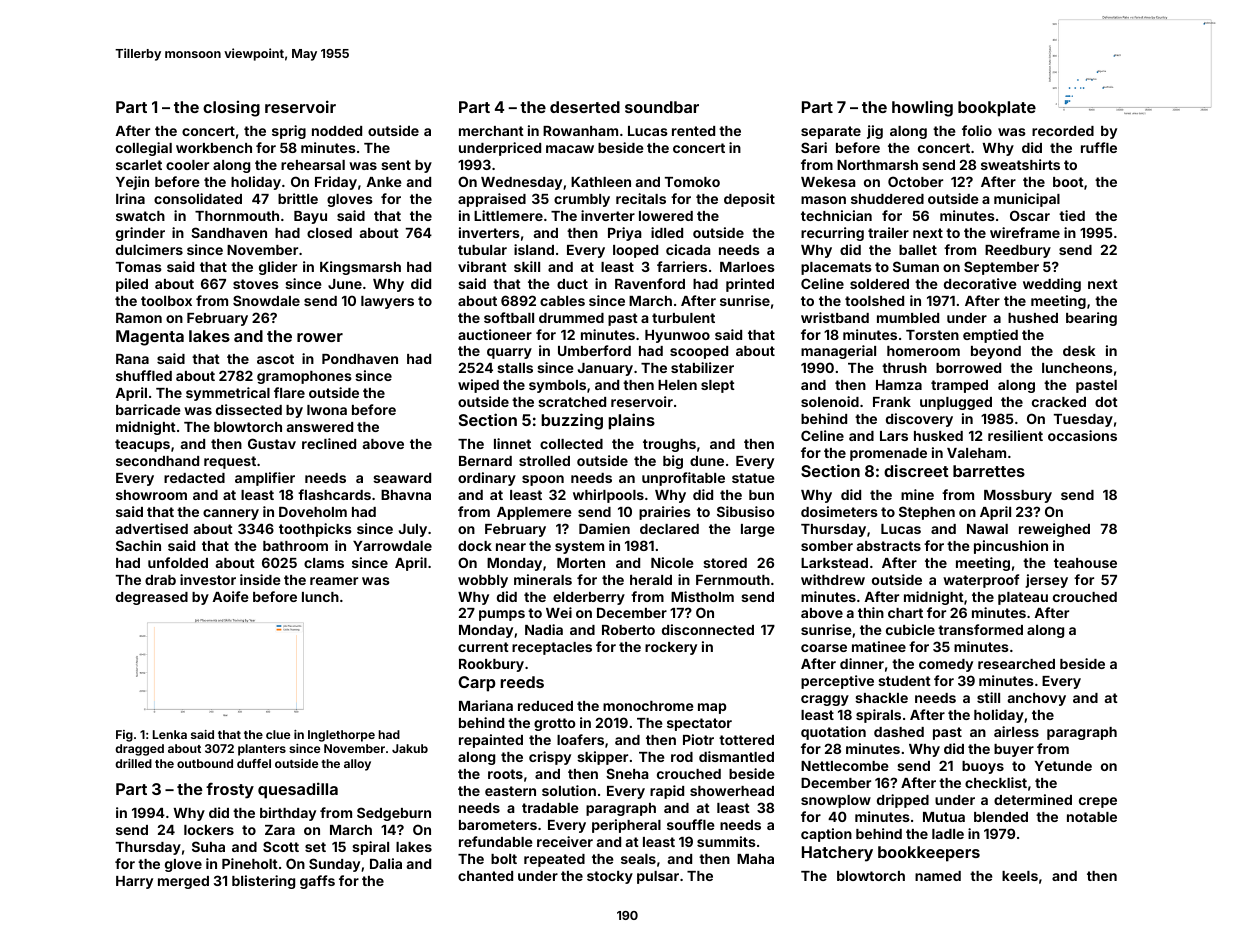  I want to click on plateau, so click(1023, 598).
